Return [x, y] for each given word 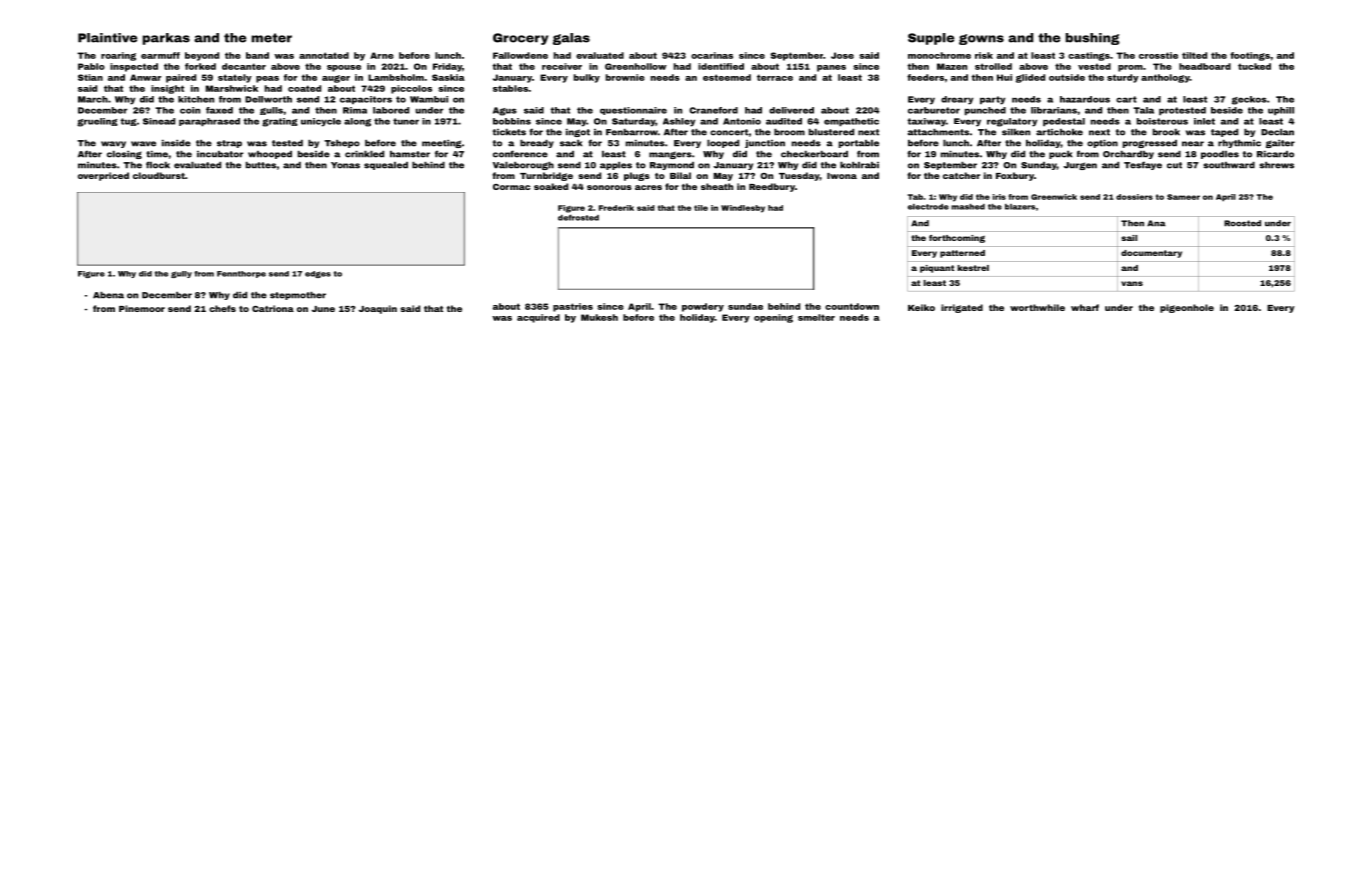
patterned [962, 254]
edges [318, 274]
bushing [1093, 39]
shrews [1277, 165]
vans [1132, 283]
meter [272, 38]
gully [181, 274]
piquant [937, 269]
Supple [931, 39]
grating [280, 122]
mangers [670, 155]
